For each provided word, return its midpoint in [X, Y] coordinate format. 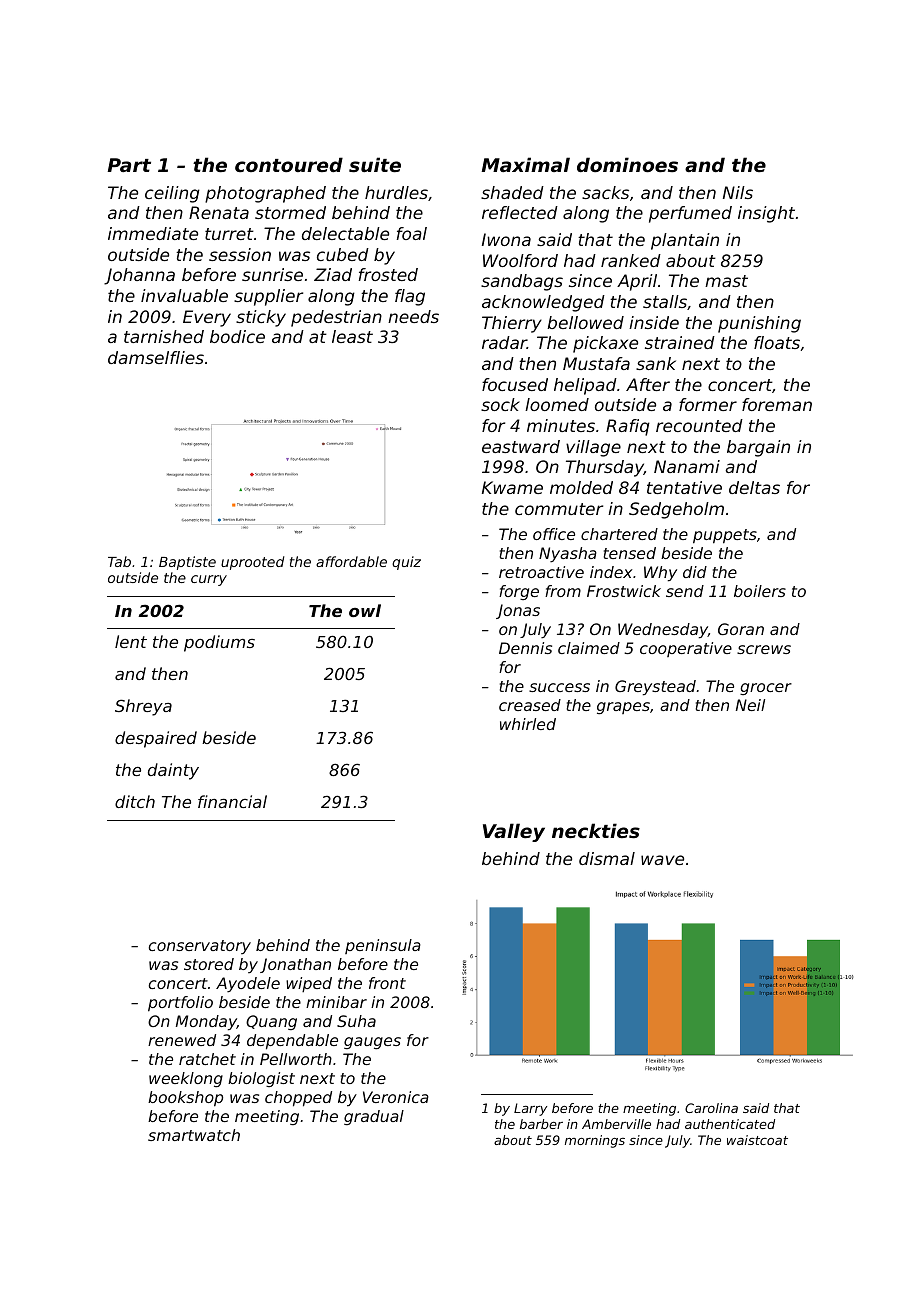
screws [764, 649]
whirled [528, 724]
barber [541, 1124]
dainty [173, 771]
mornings [595, 1141]
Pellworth [296, 1059]
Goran [741, 629]
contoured [289, 164]
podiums [219, 643]
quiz [406, 563]
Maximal [526, 164]
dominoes [627, 164]
